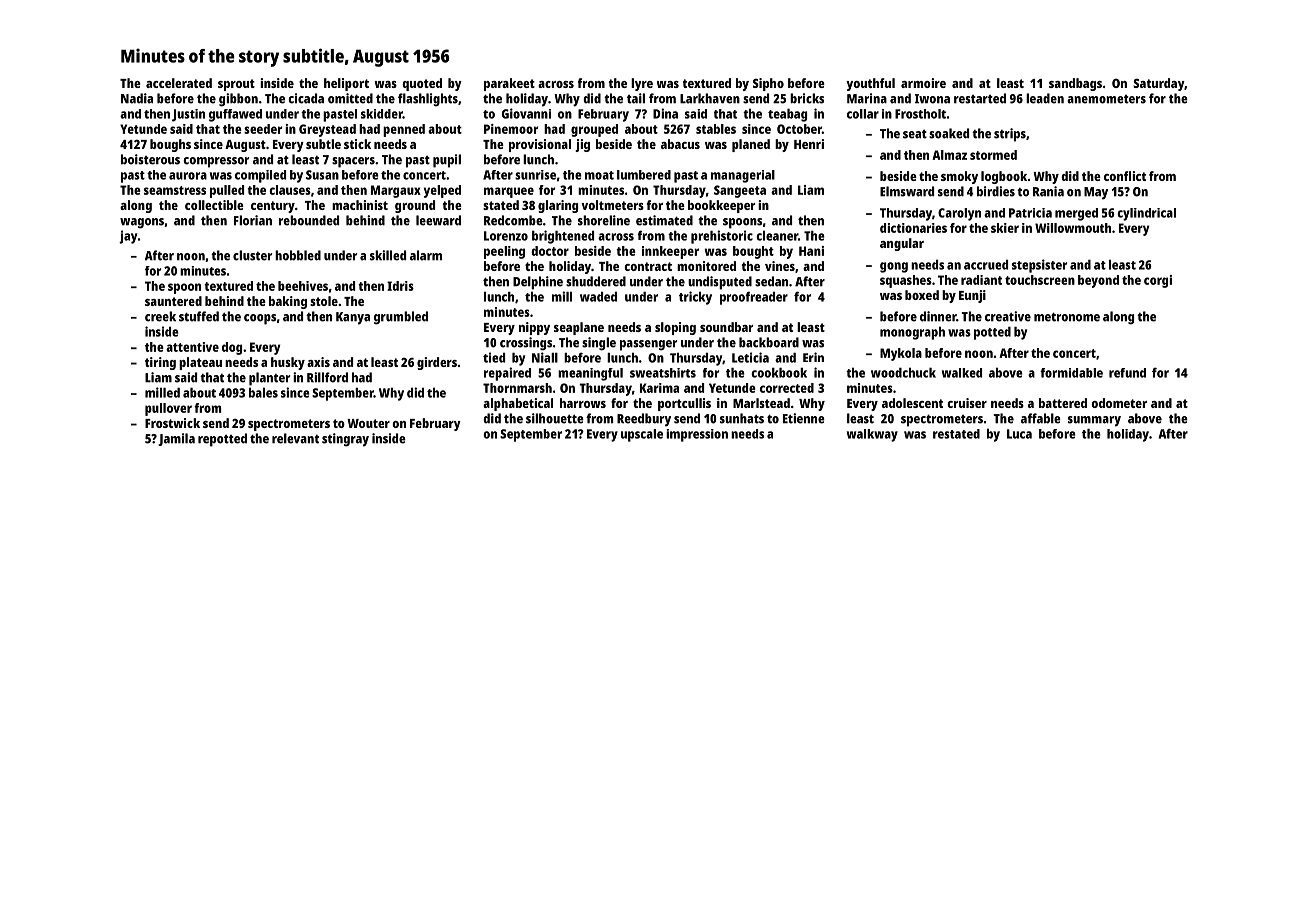 The width and height of the document is (1308, 924). Describe the element at coordinates (659, 388) in the document. I see `Karima` at that location.
